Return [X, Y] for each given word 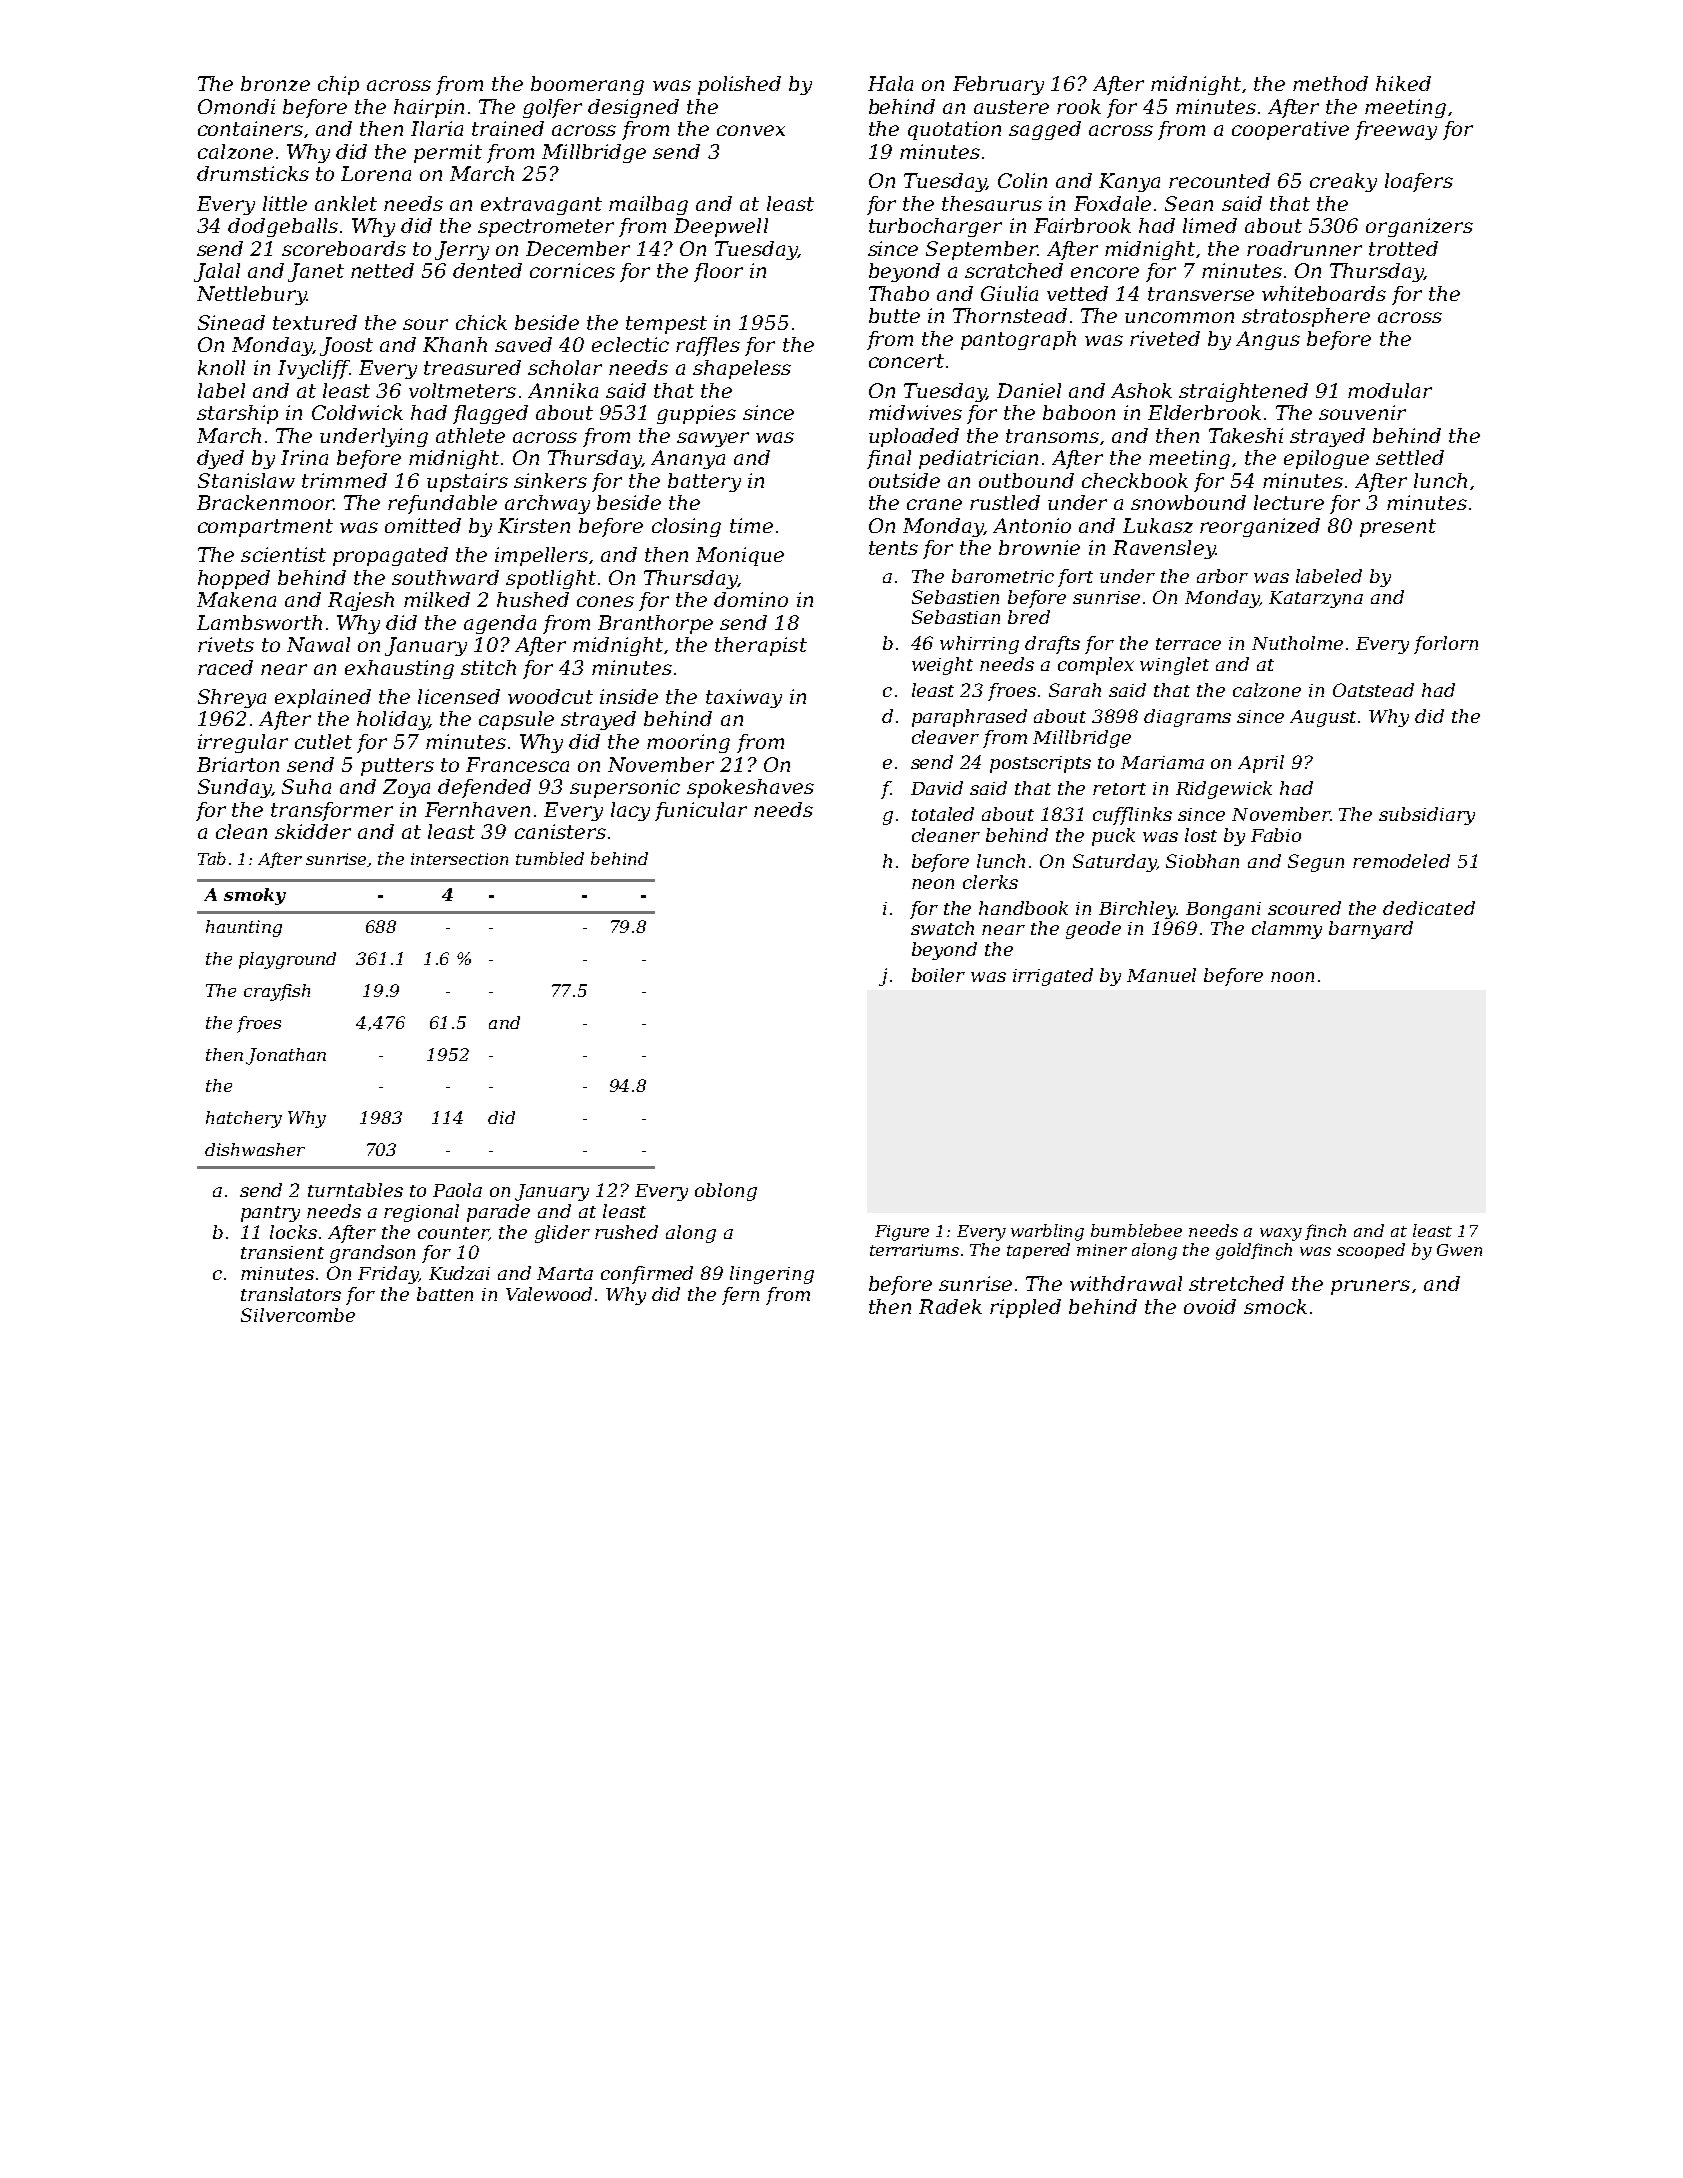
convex [751, 130]
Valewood [549, 1294]
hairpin [429, 108]
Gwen [1459, 1250]
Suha [306, 786]
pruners [1370, 1287]
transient [282, 1252]
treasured [472, 367]
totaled [943, 814]
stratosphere [1306, 317]
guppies [696, 414]
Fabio [1276, 835]
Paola [457, 1190]
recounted [1219, 180]
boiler [938, 975]
